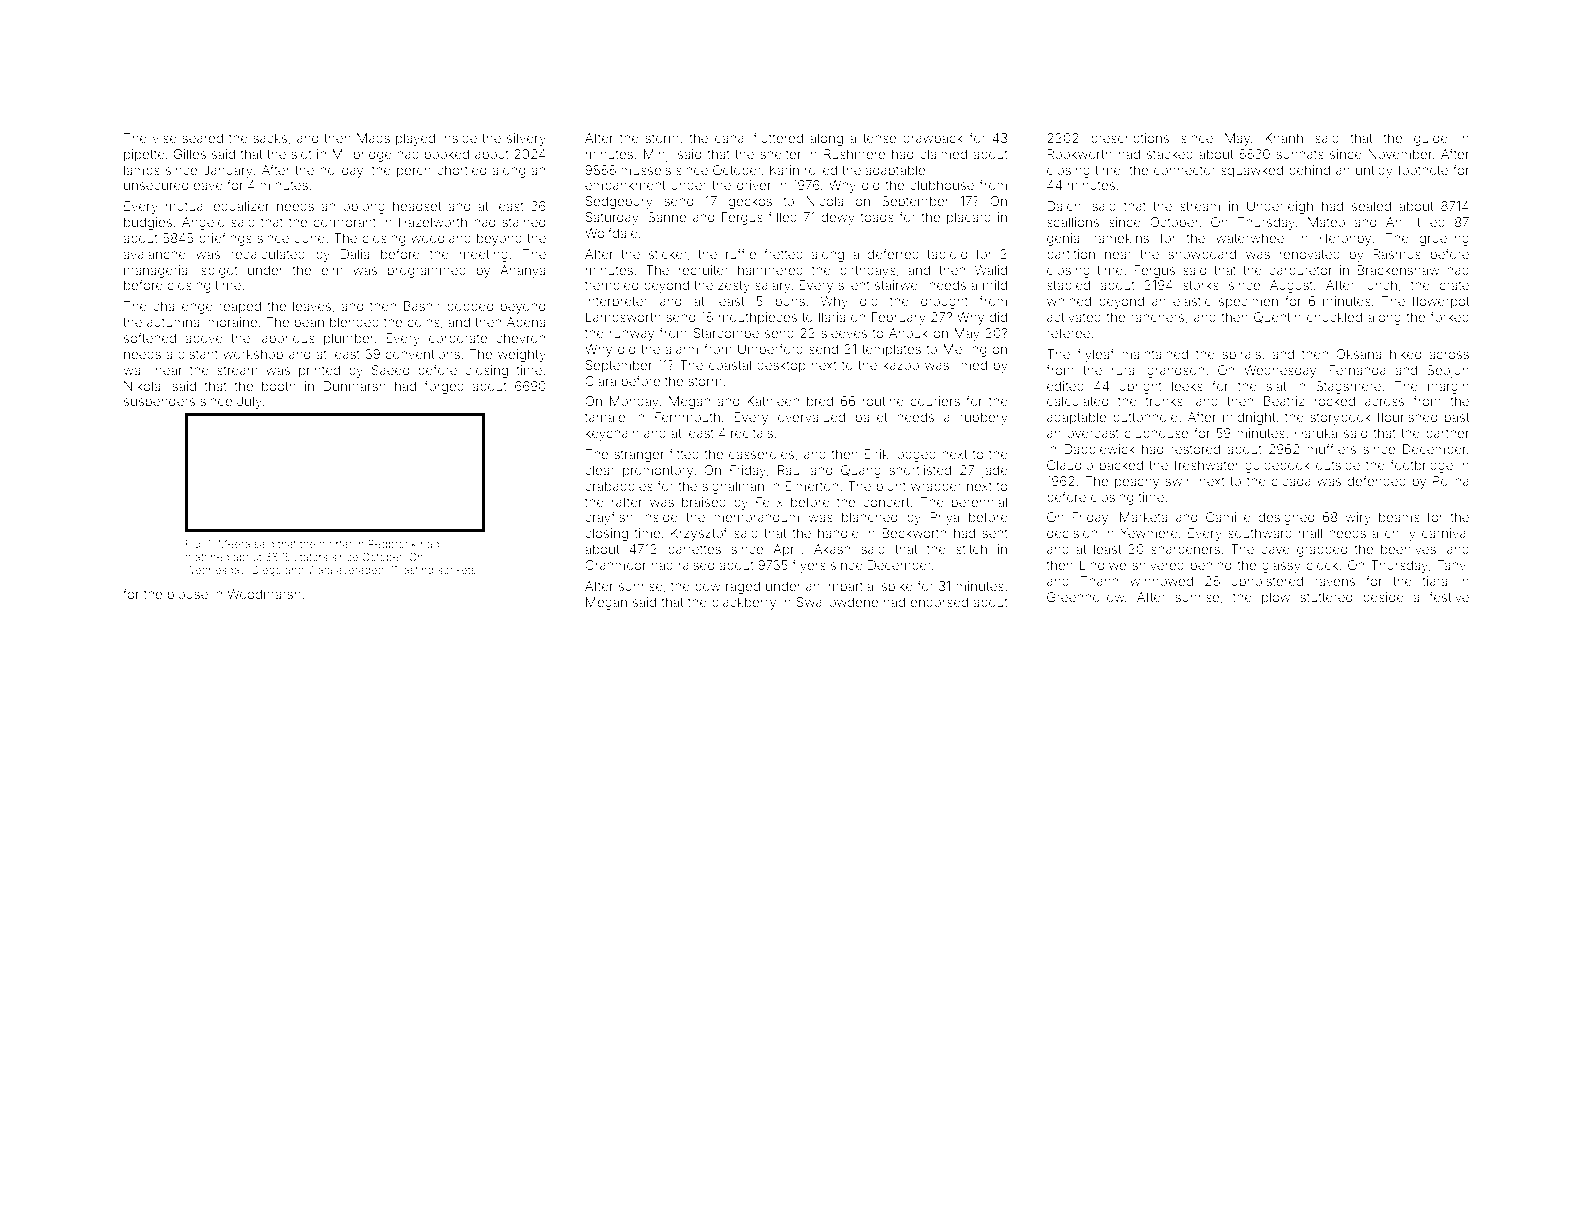 The image size is (1593, 1231). What do you see at coordinates (1195, 449) in the document?
I see `restored` at bounding box center [1195, 449].
